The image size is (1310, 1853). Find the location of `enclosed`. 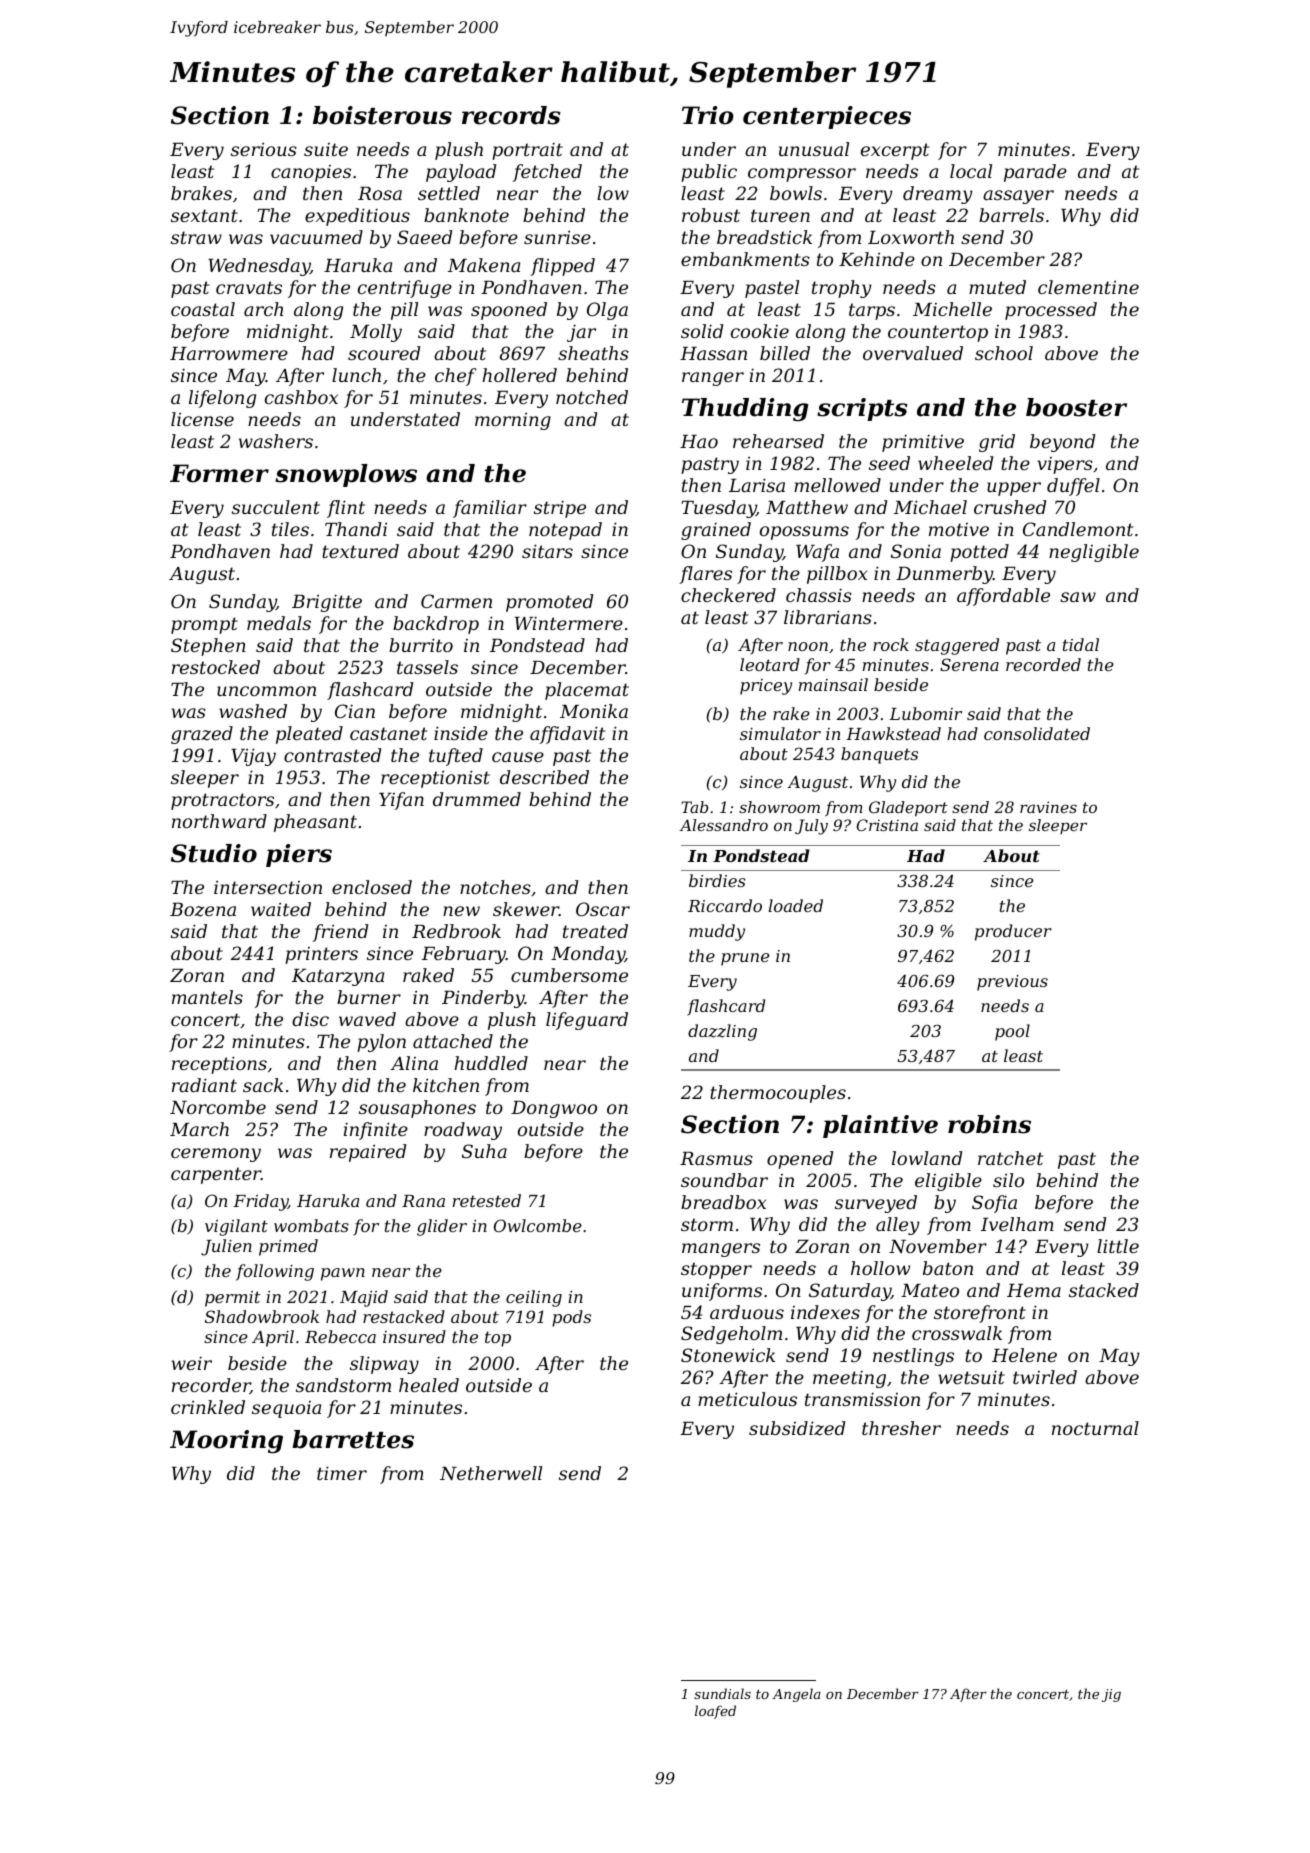

enclosed is located at coordinates (372, 887).
